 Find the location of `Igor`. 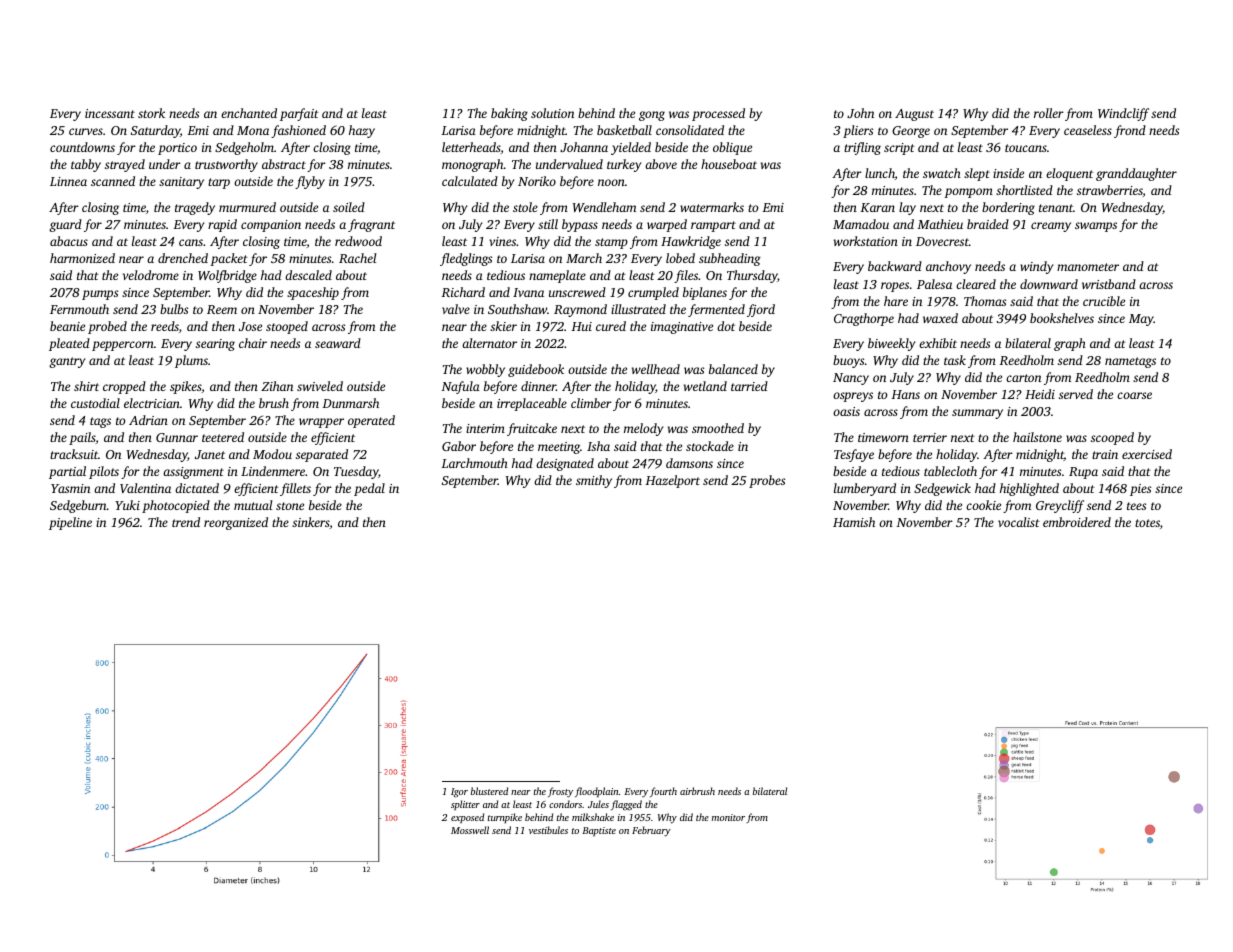

Igor is located at coordinates (459, 793).
